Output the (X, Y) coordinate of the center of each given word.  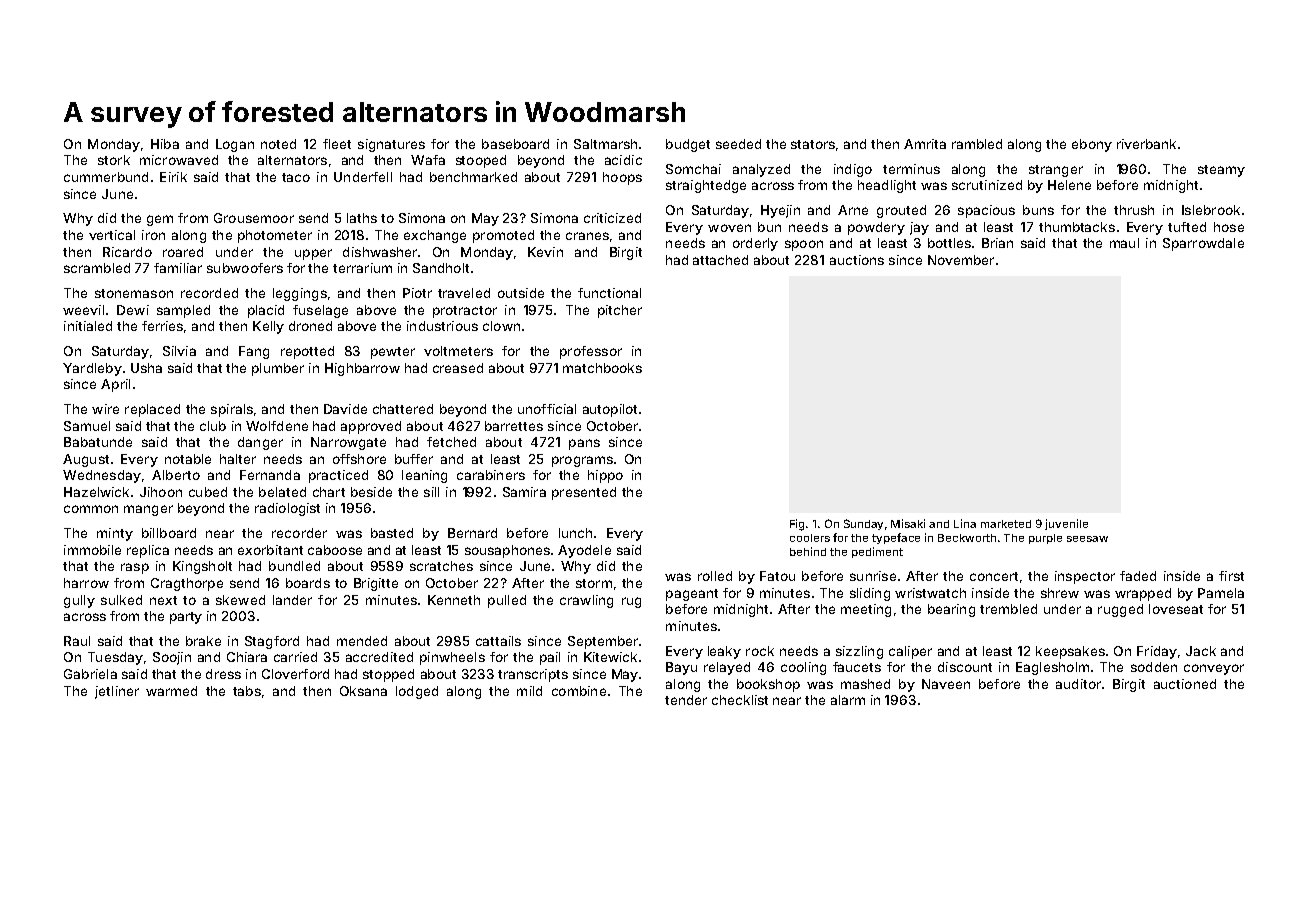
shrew (1060, 593)
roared (183, 252)
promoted (503, 236)
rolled (715, 576)
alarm (848, 700)
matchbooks (602, 368)
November (961, 260)
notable (188, 459)
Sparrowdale (1203, 244)
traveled (464, 293)
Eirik (173, 177)
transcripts (533, 675)
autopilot (610, 410)
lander (292, 600)
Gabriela (90, 674)
